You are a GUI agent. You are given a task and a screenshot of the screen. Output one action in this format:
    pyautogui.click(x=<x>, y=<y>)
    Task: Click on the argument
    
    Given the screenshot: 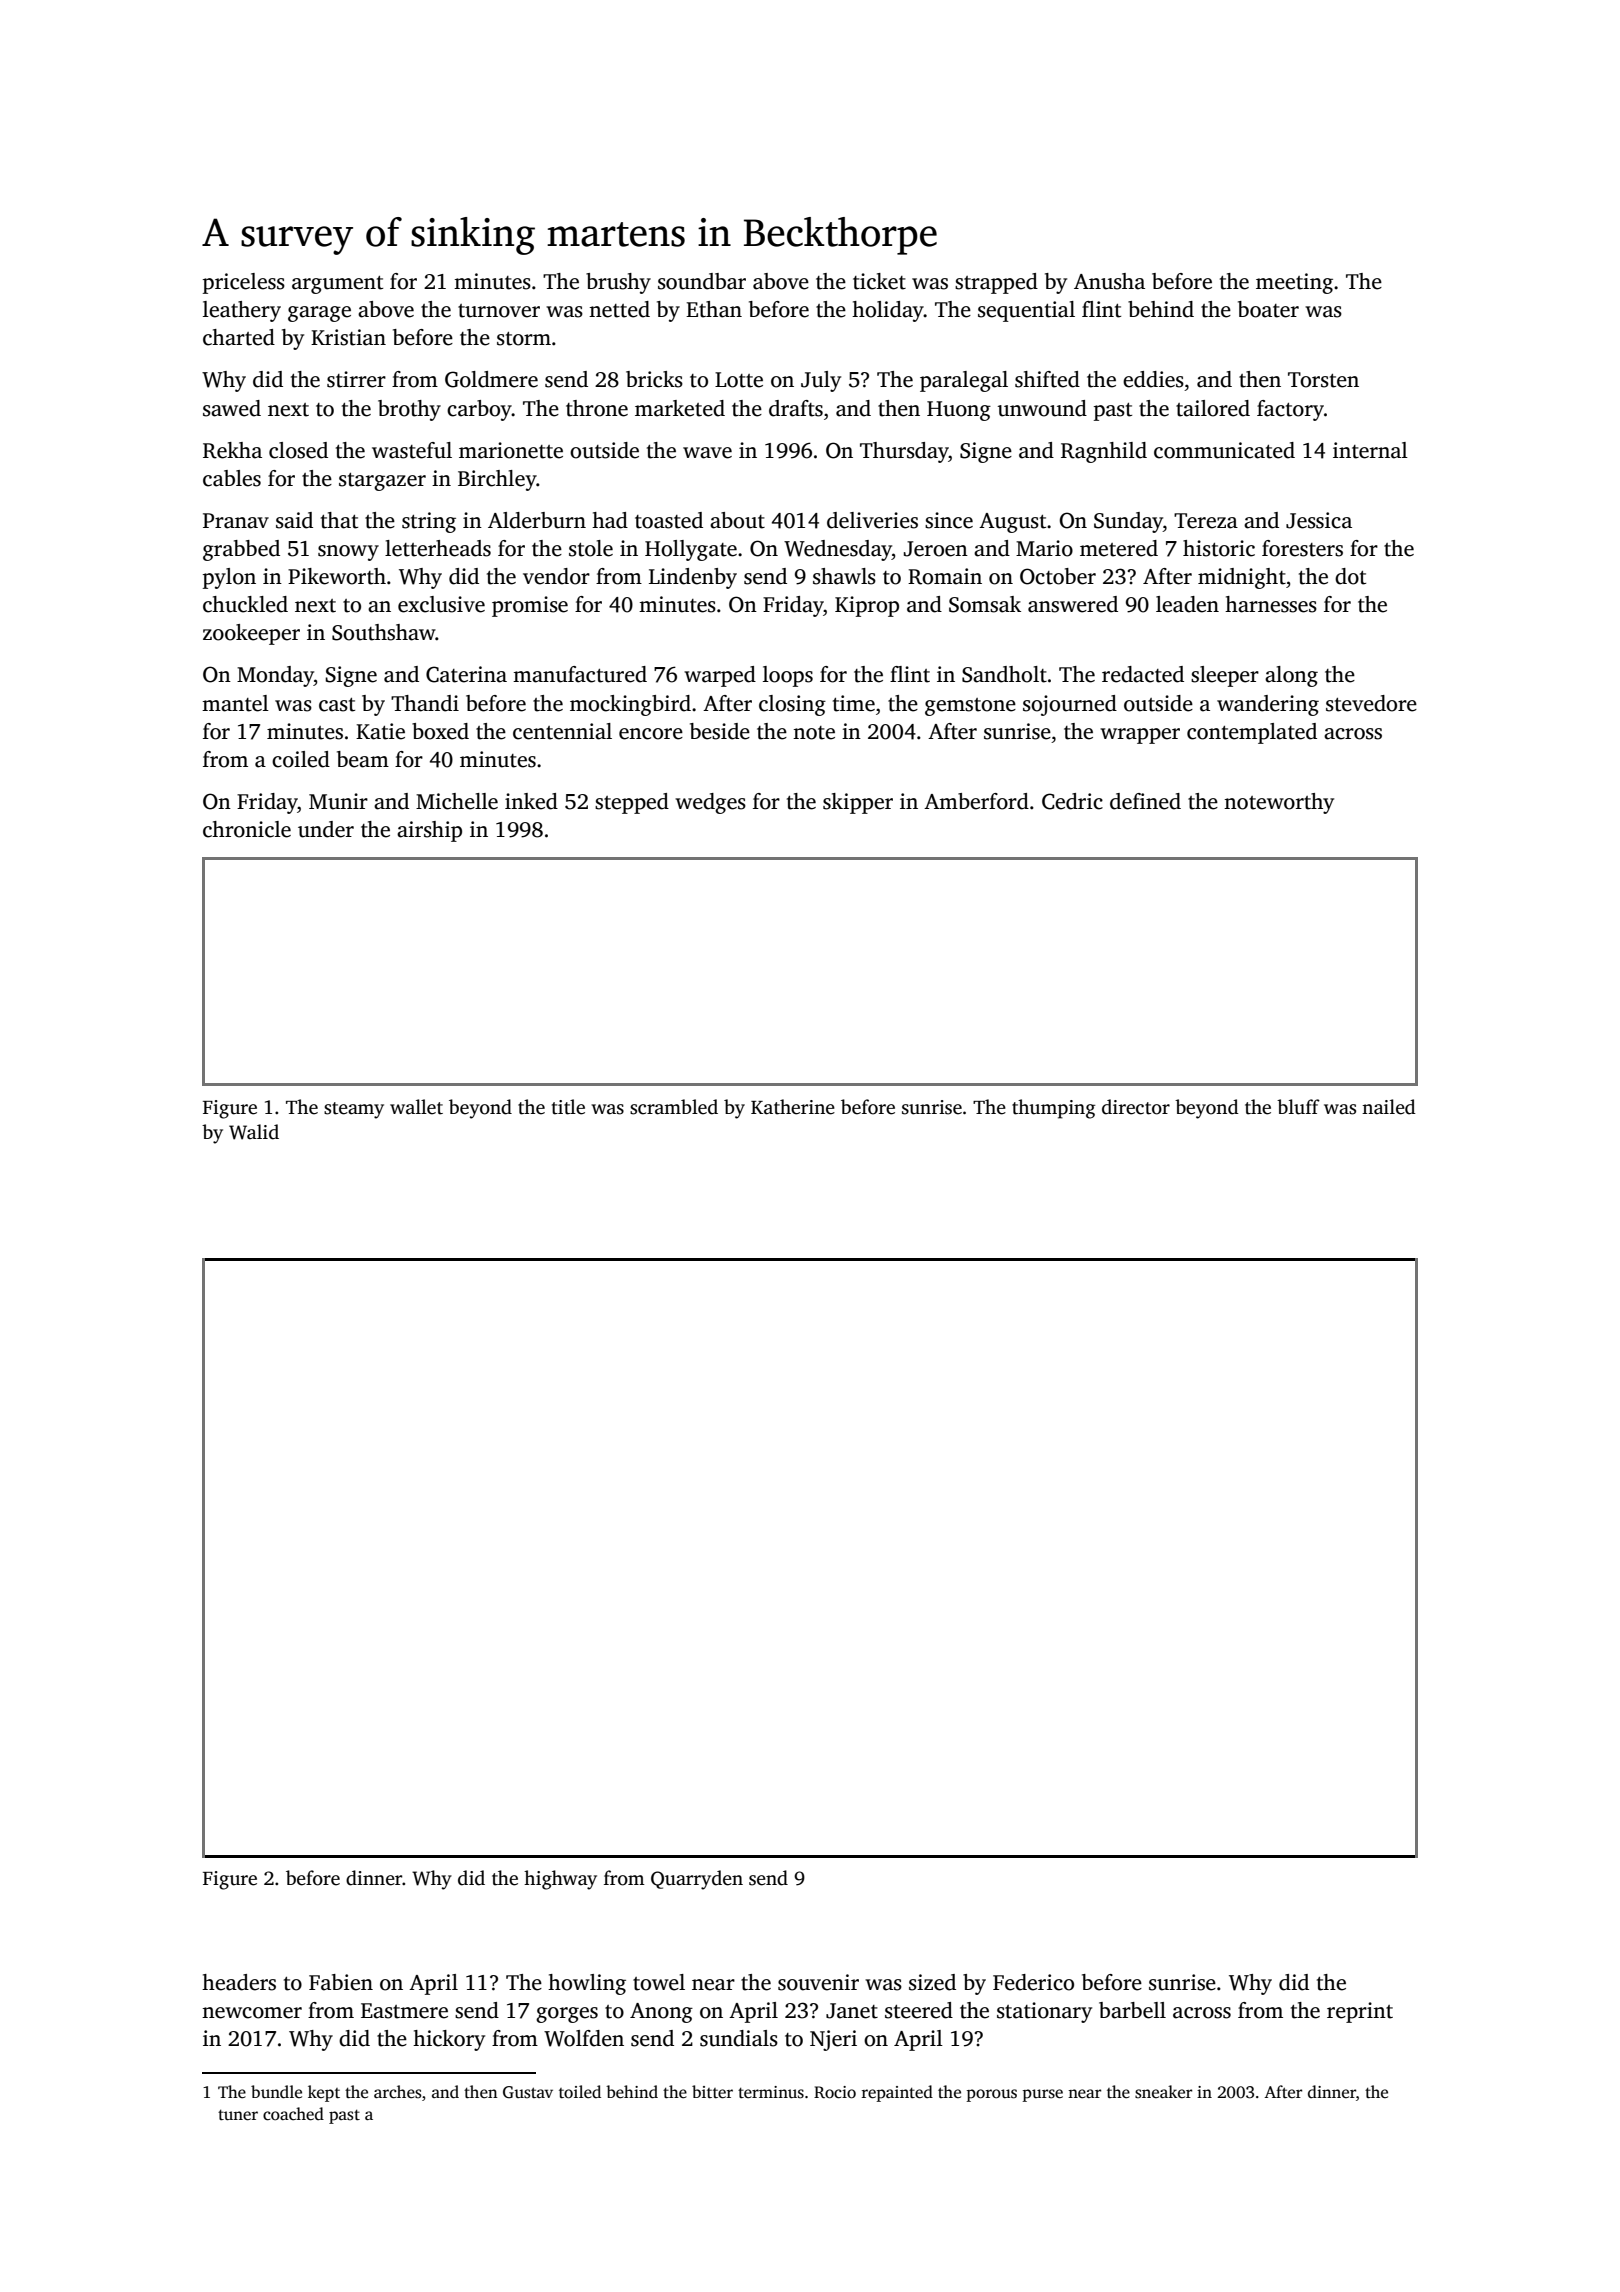 What is the action you would take?
    pyautogui.click(x=337, y=285)
